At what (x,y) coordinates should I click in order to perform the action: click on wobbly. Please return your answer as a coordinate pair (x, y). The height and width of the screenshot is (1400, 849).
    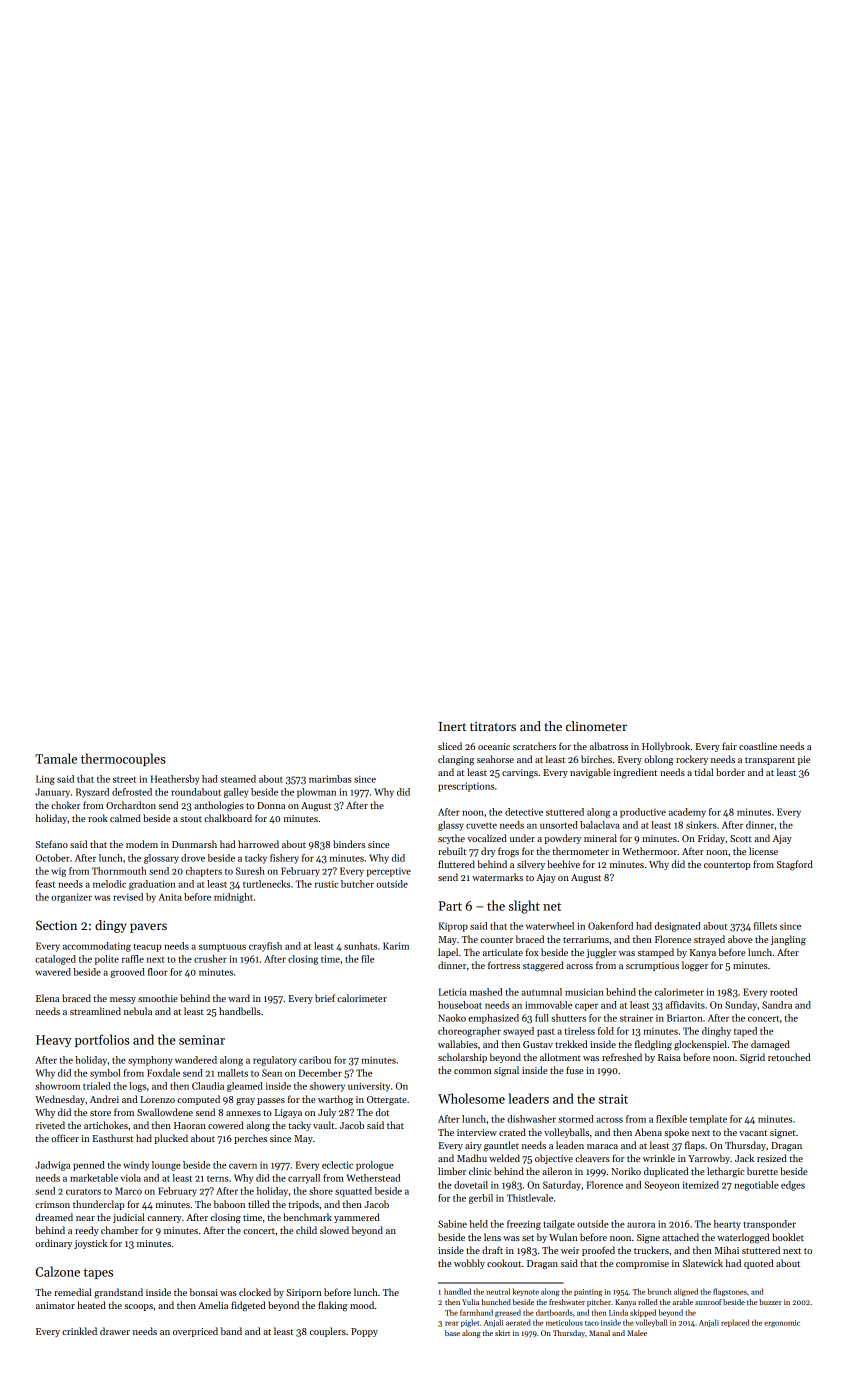
    Looking at the image, I should click on (469, 1264).
